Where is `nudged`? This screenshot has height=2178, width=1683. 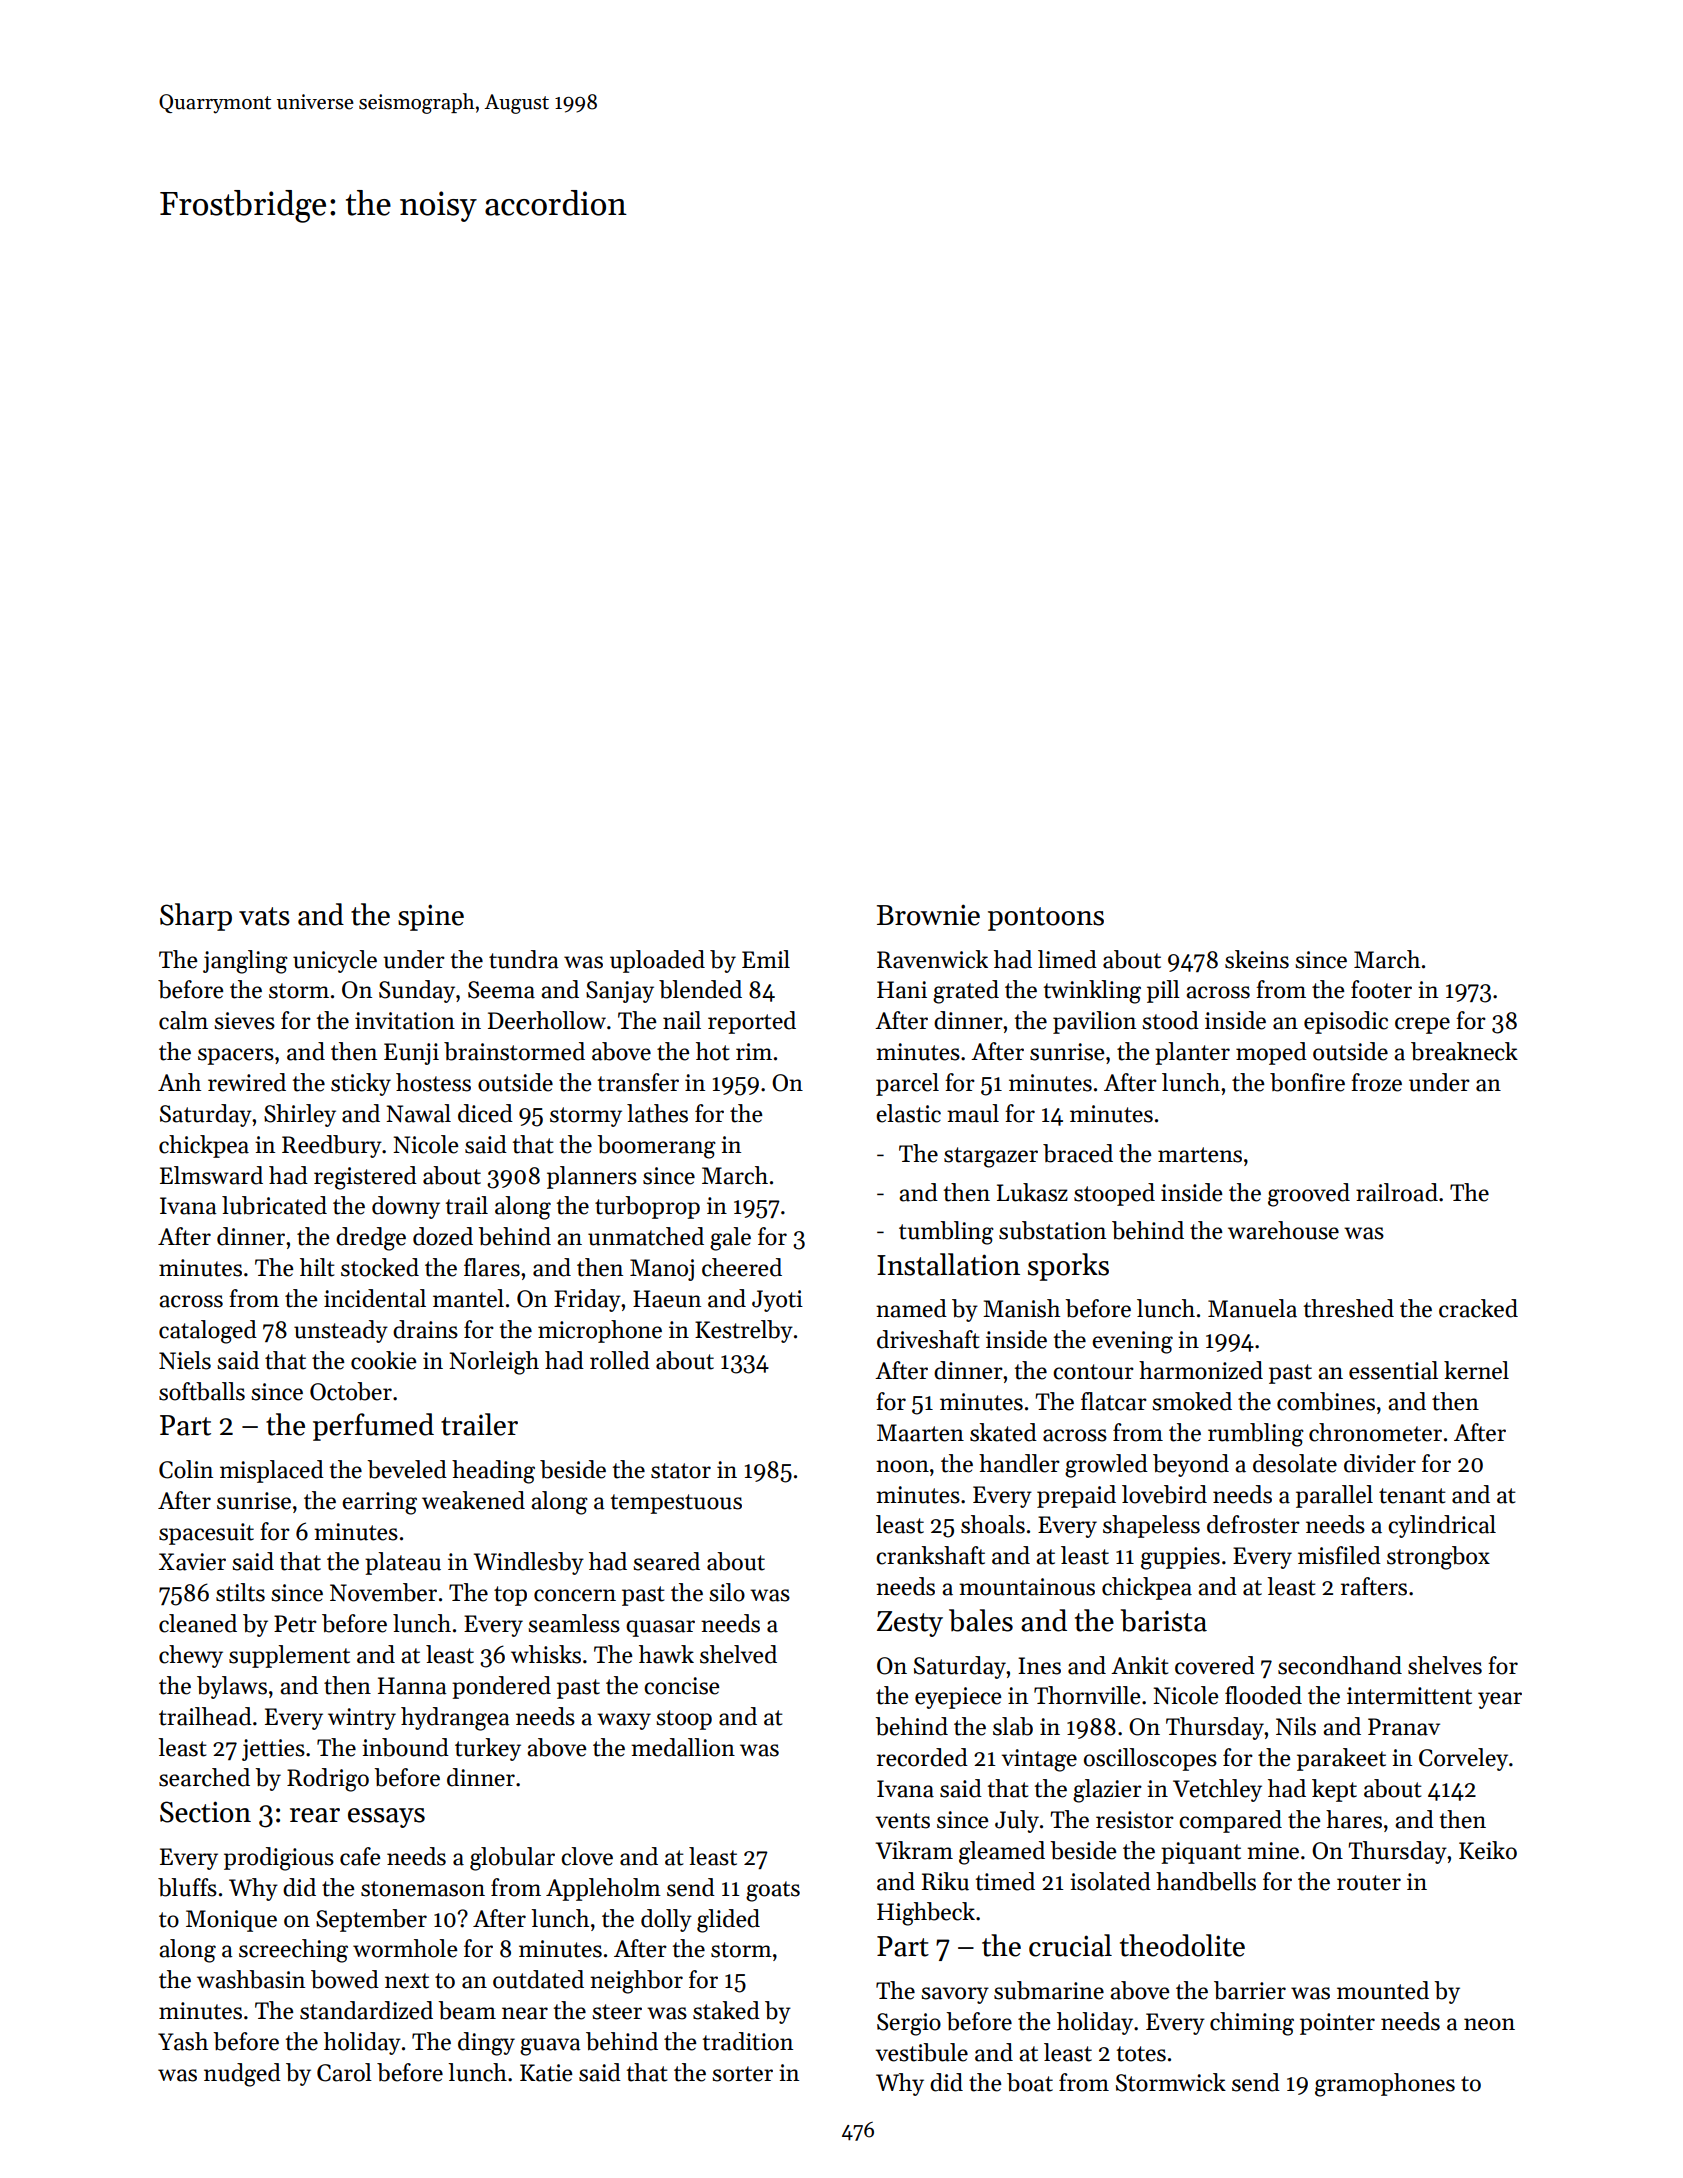
nudged is located at coordinates (242, 2075).
